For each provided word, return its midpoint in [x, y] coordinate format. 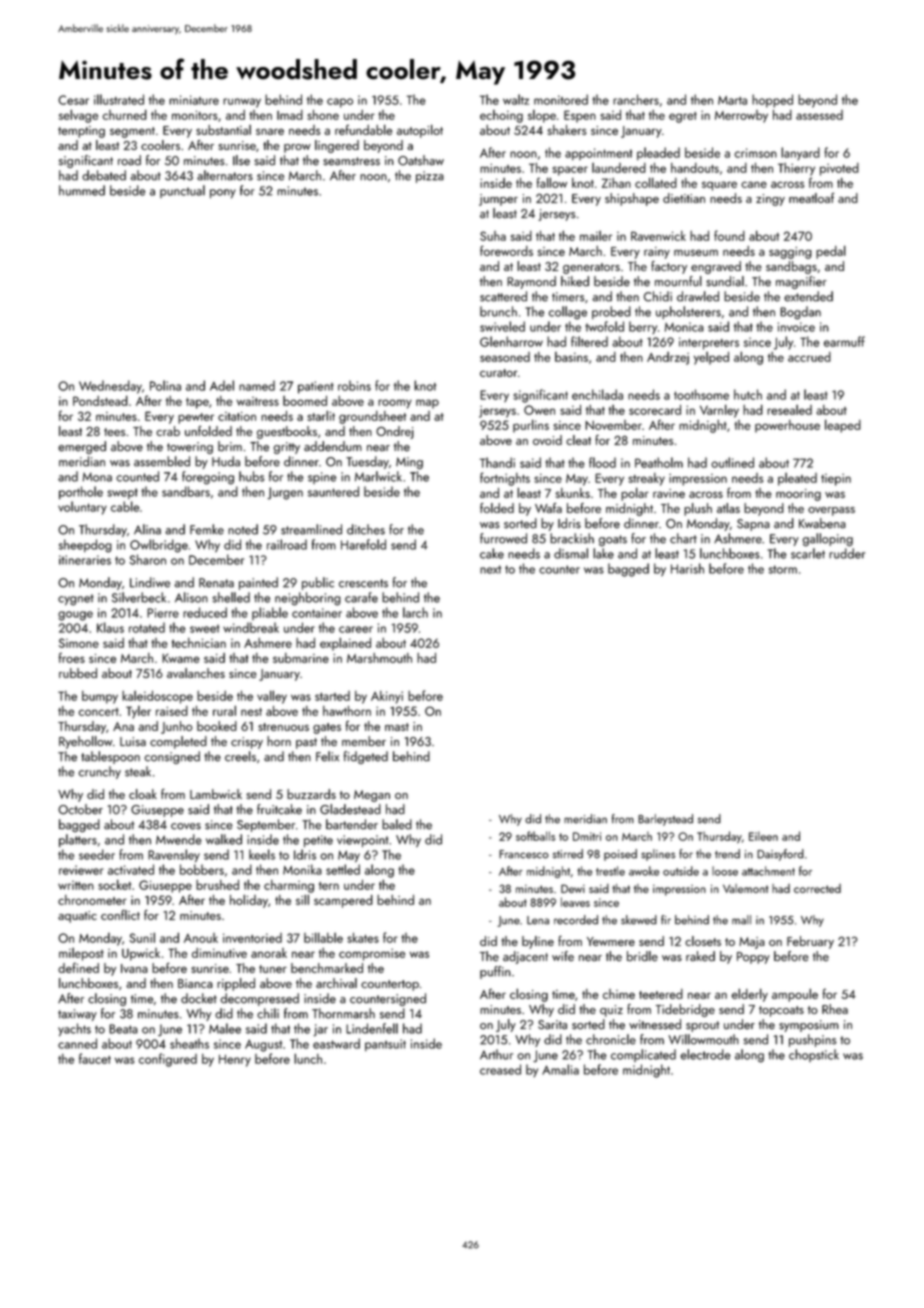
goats [613, 541]
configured [168, 1060]
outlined [732, 462]
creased [500, 1069]
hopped [772, 101]
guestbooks [287, 432]
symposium [809, 1026]
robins [354, 385]
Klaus [110, 627]
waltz [516, 99]
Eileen [763, 836]
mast [397, 727]
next [490, 569]
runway [242, 103]
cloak [143, 794]
